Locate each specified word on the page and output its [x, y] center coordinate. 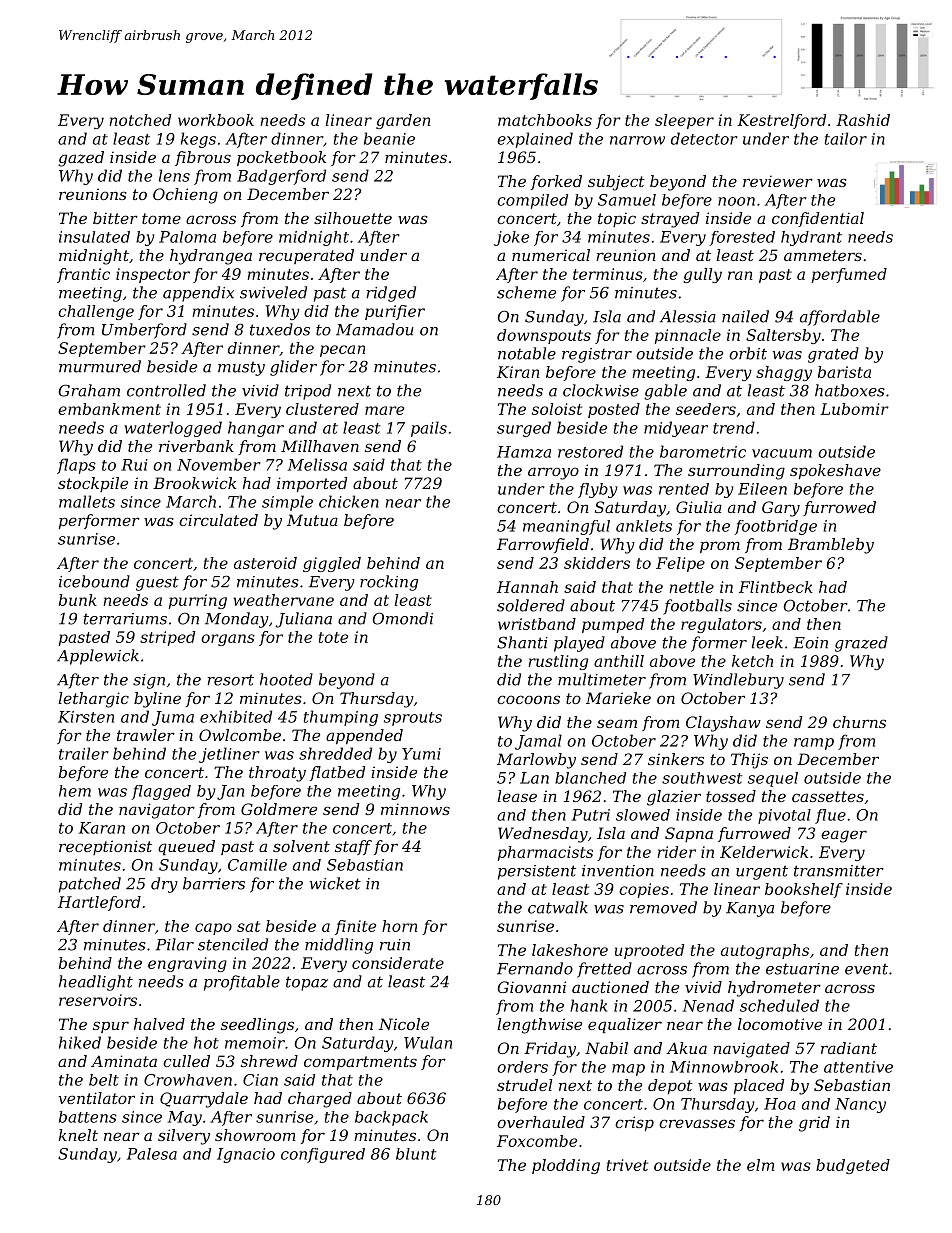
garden [403, 121]
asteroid [265, 563]
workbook [216, 120]
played [579, 644]
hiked [80, 1042]
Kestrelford [781, 121]
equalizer [625, 1025]
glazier [674, 798]
